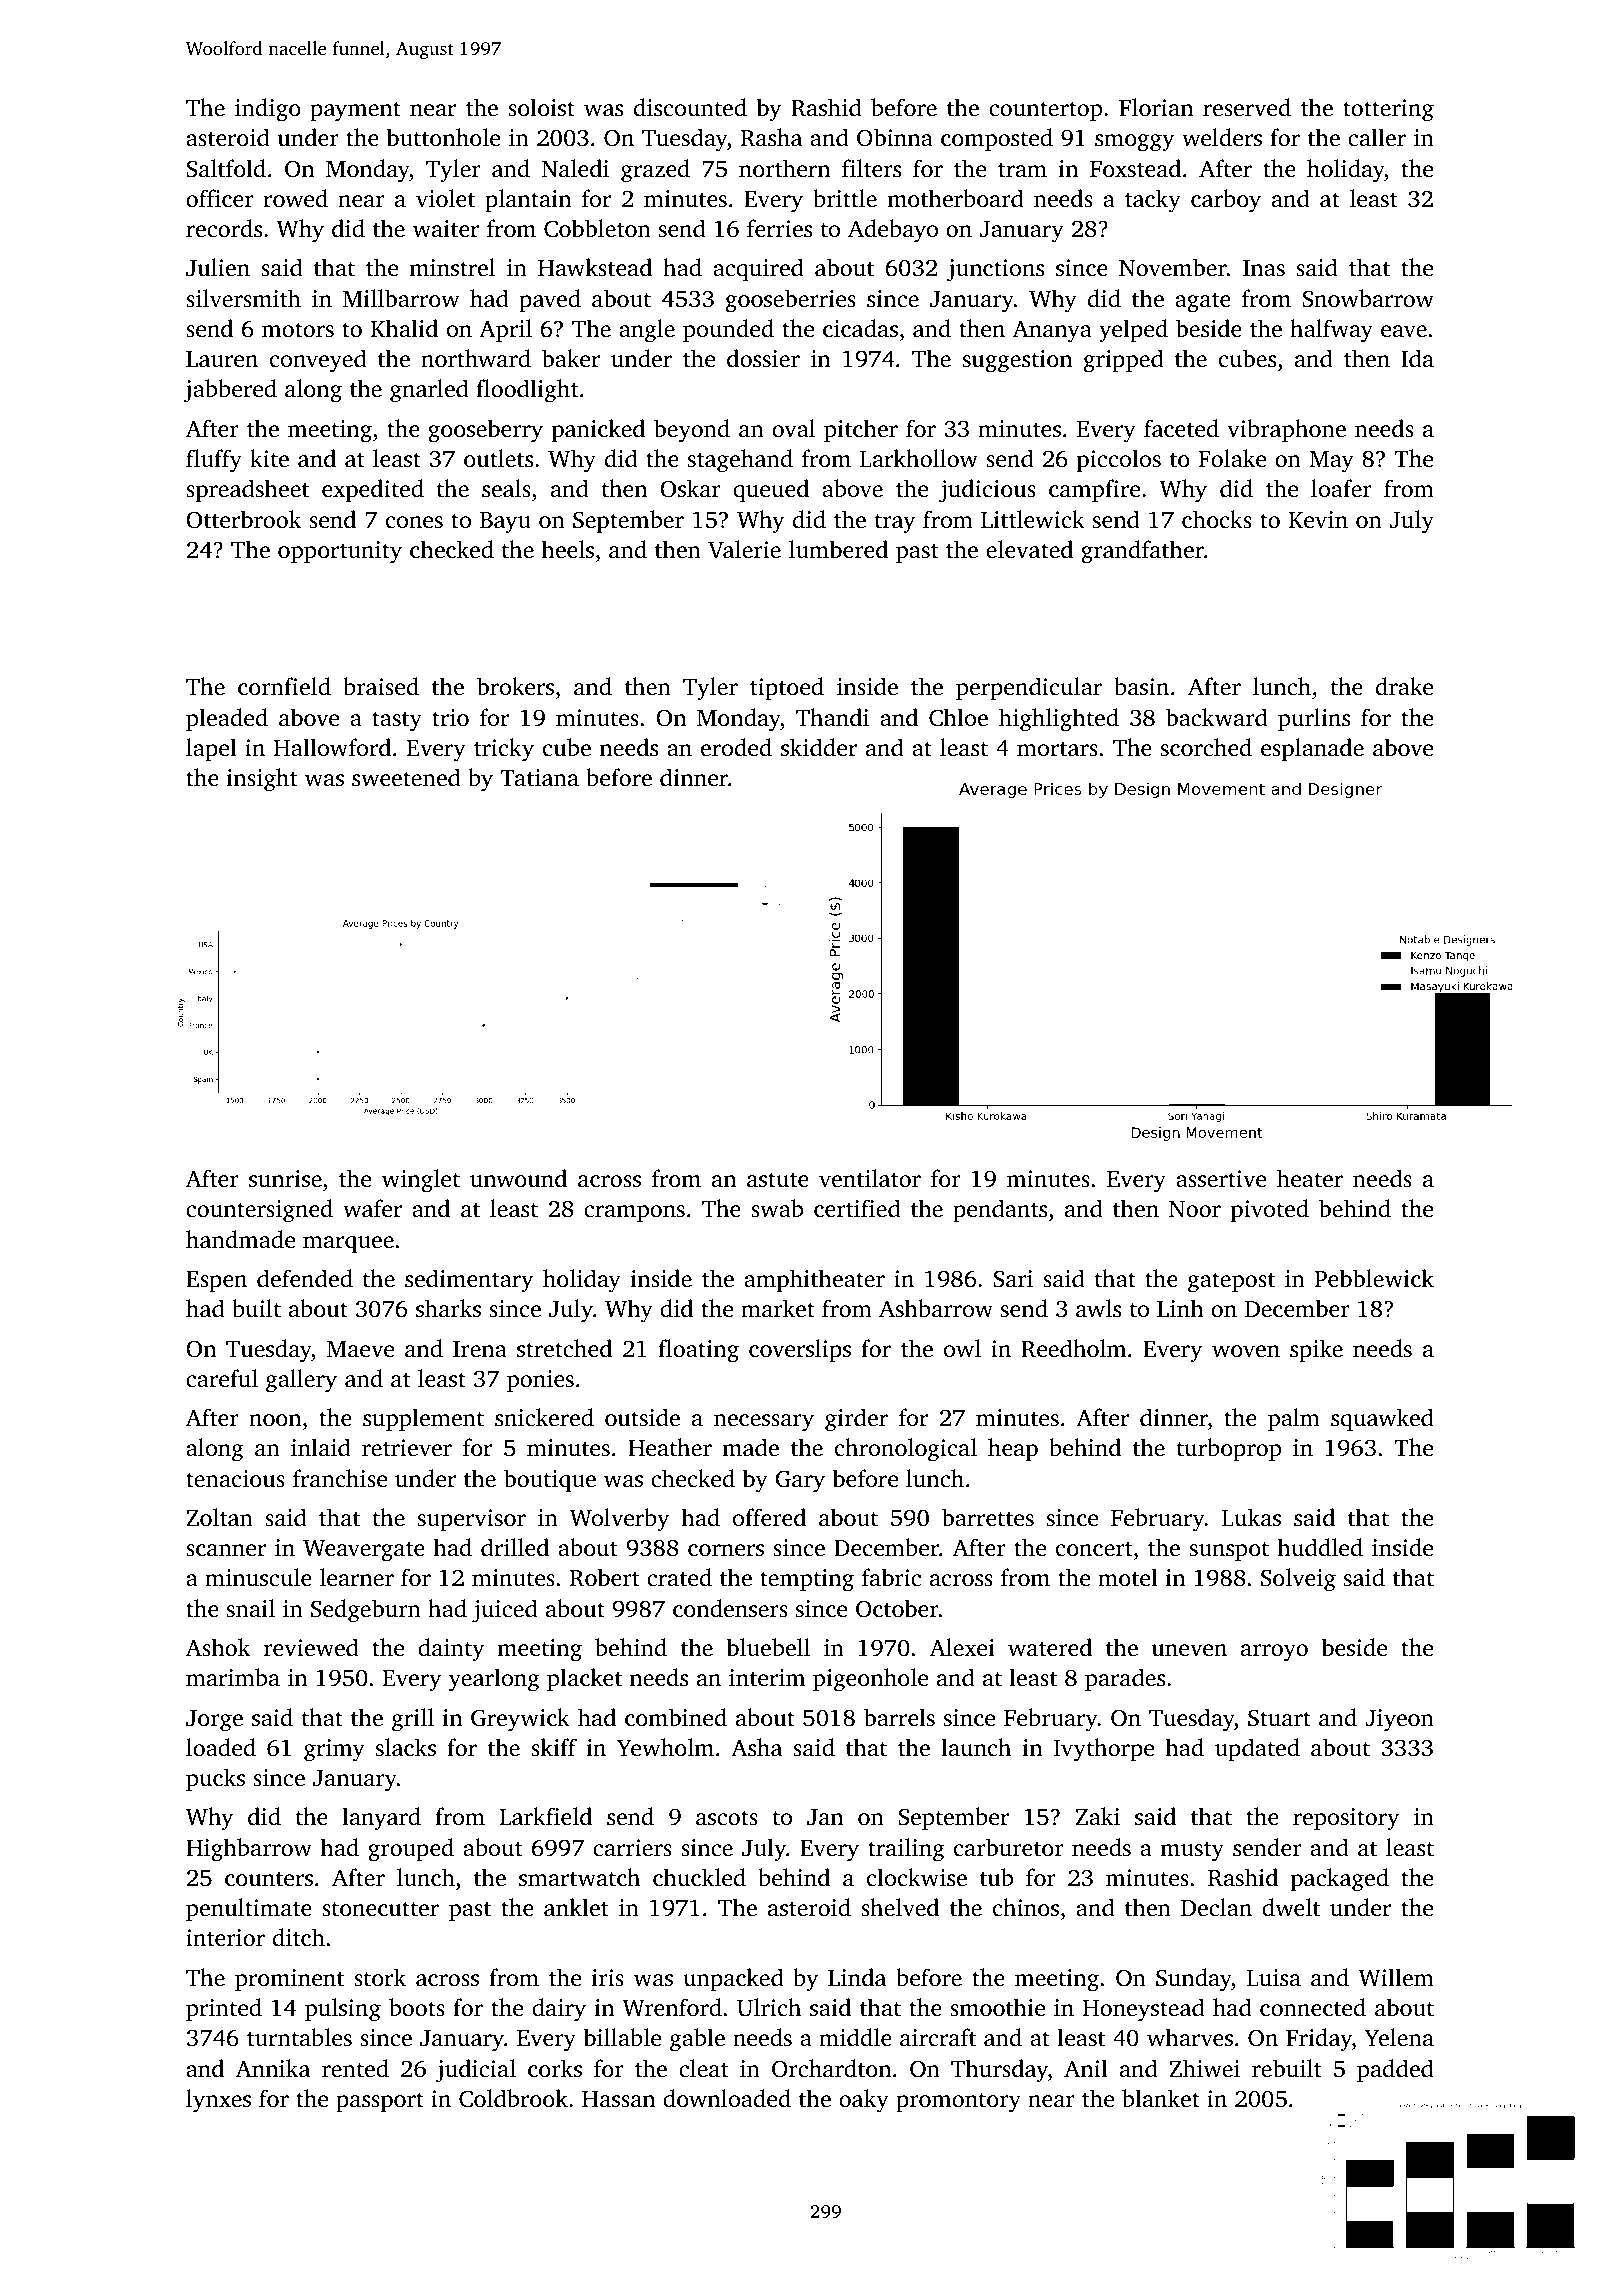 This page has width=1620, height=2292. Describe the element at coordinates (541, 107) in the page. I see `soloist` at that location.
